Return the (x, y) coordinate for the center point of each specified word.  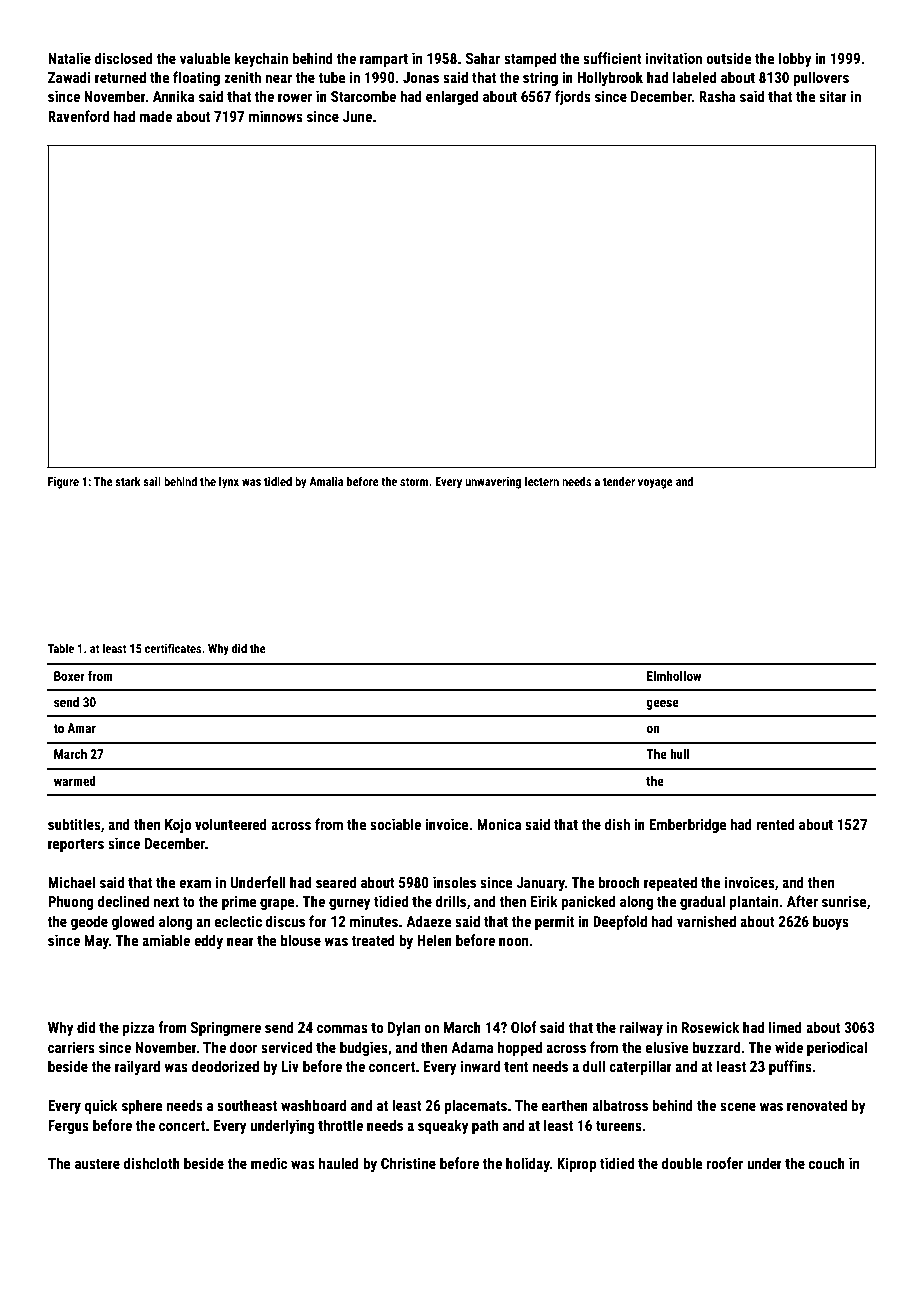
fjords (573, 97)
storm (414, 482)
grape (277, 904)
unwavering (493, 483)
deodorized (225, 1066)
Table (61, 648)
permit (554, 923)
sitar (833, 96)
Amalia (326, 481)
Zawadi (69, 77)
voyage (655, 484)
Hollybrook (610, 78)
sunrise (844, 901)
